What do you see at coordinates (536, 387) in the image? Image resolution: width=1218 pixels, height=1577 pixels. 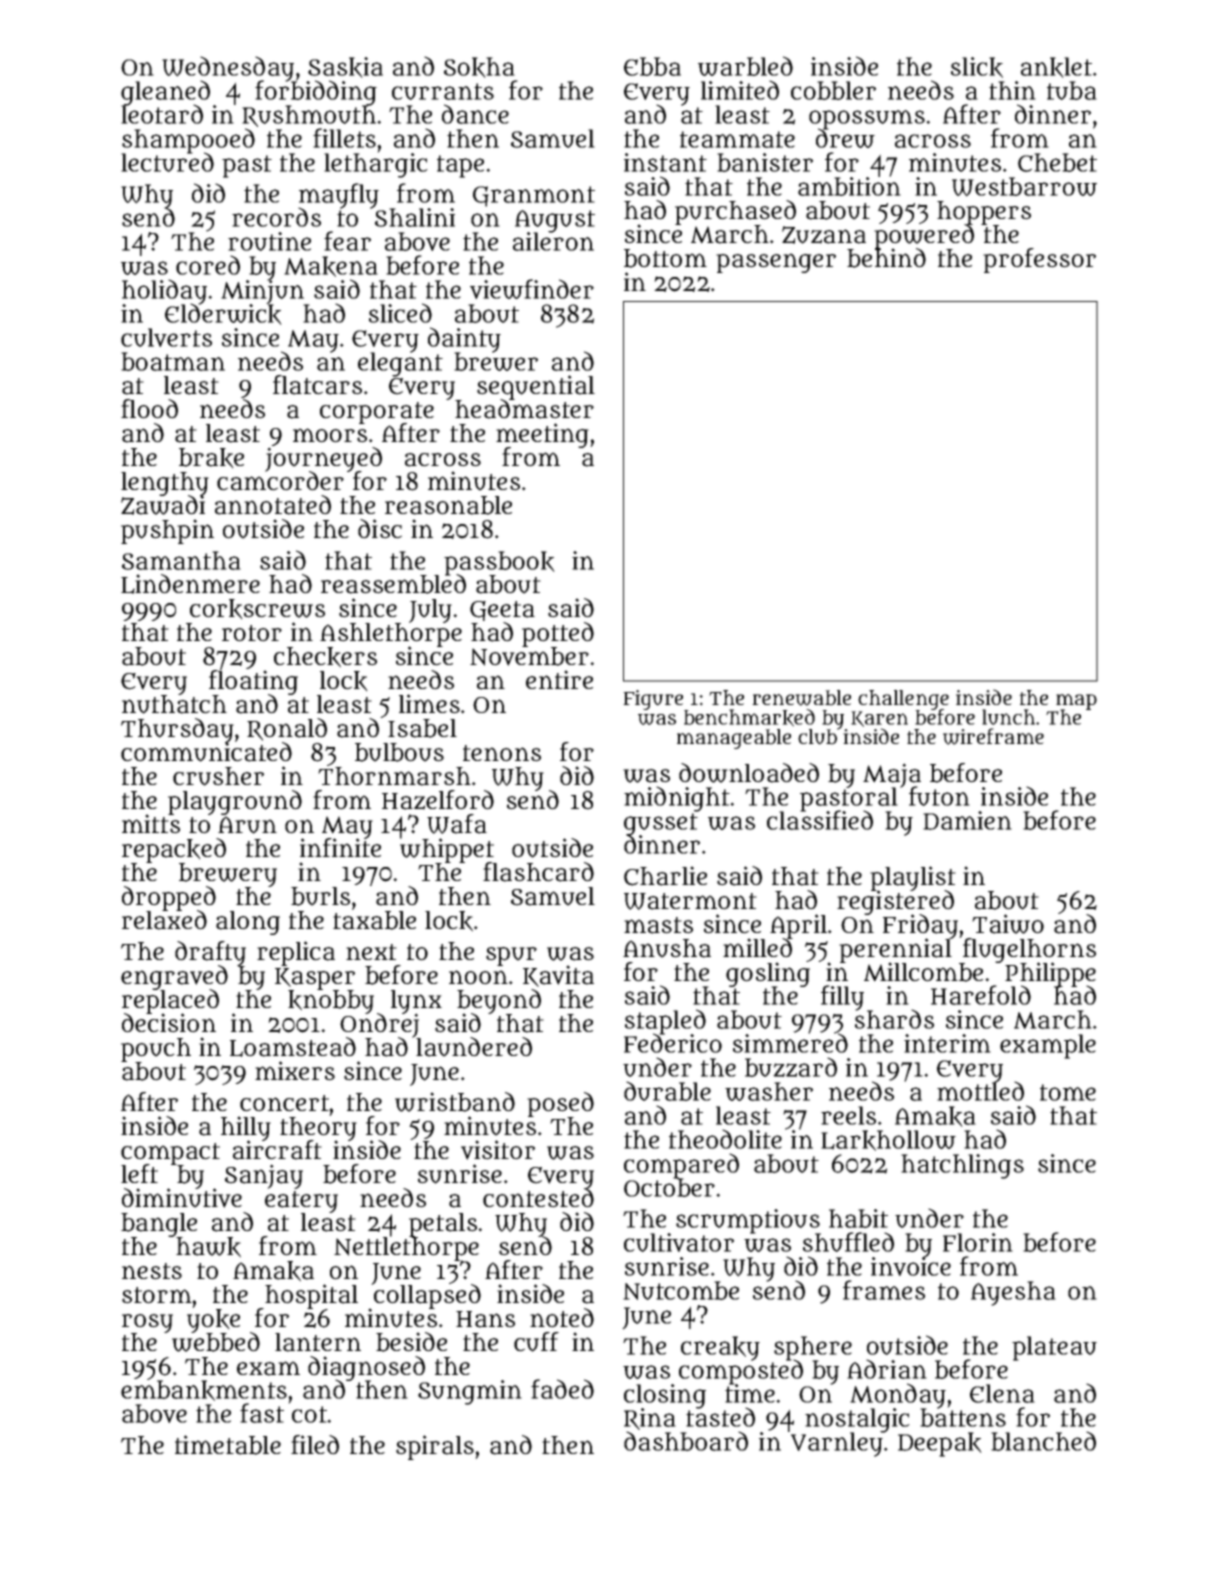 I see `sequential` at bounding box center [536, 387].
